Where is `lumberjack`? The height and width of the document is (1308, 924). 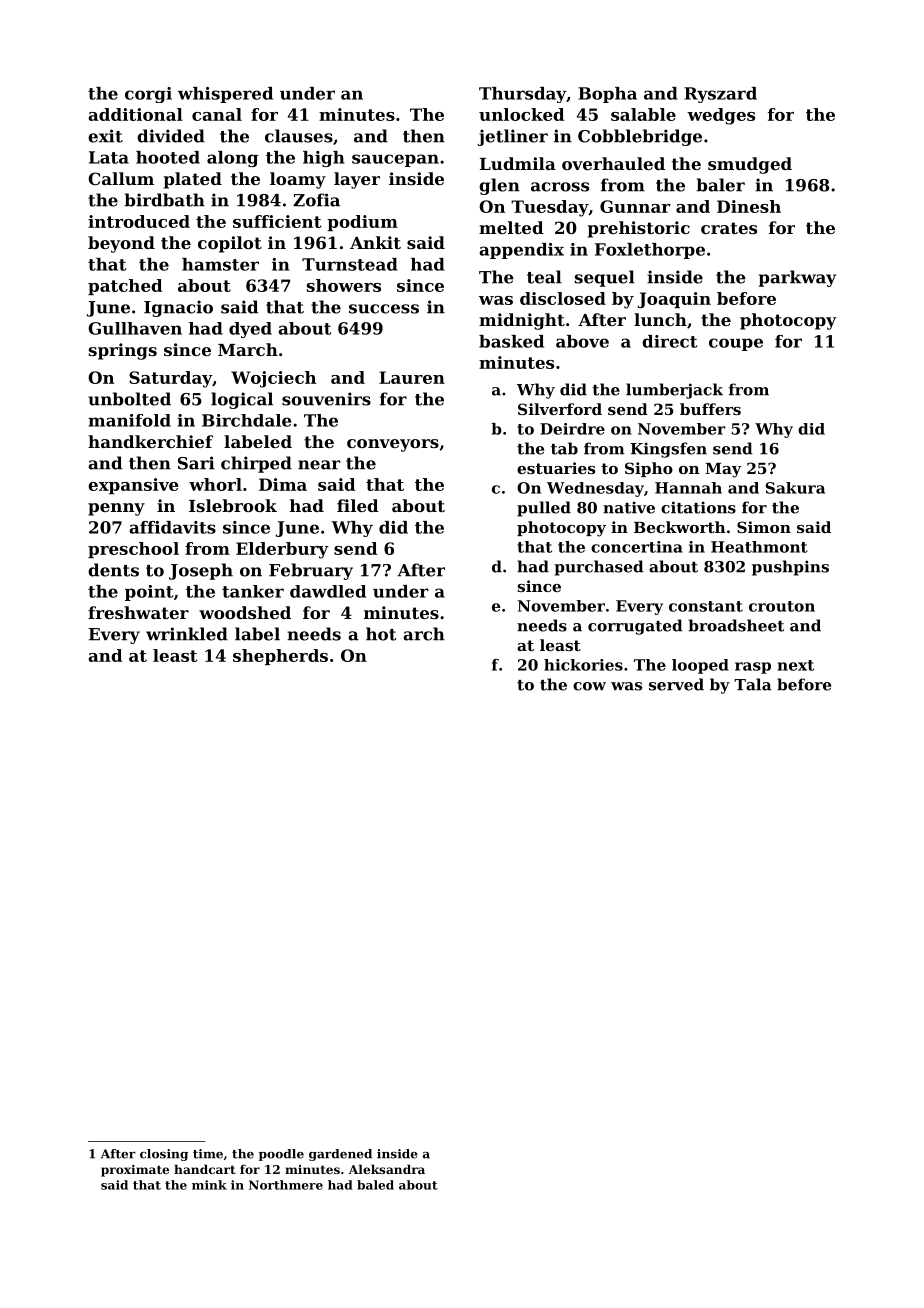 lumberjack is located at coordinates (674, 391).
